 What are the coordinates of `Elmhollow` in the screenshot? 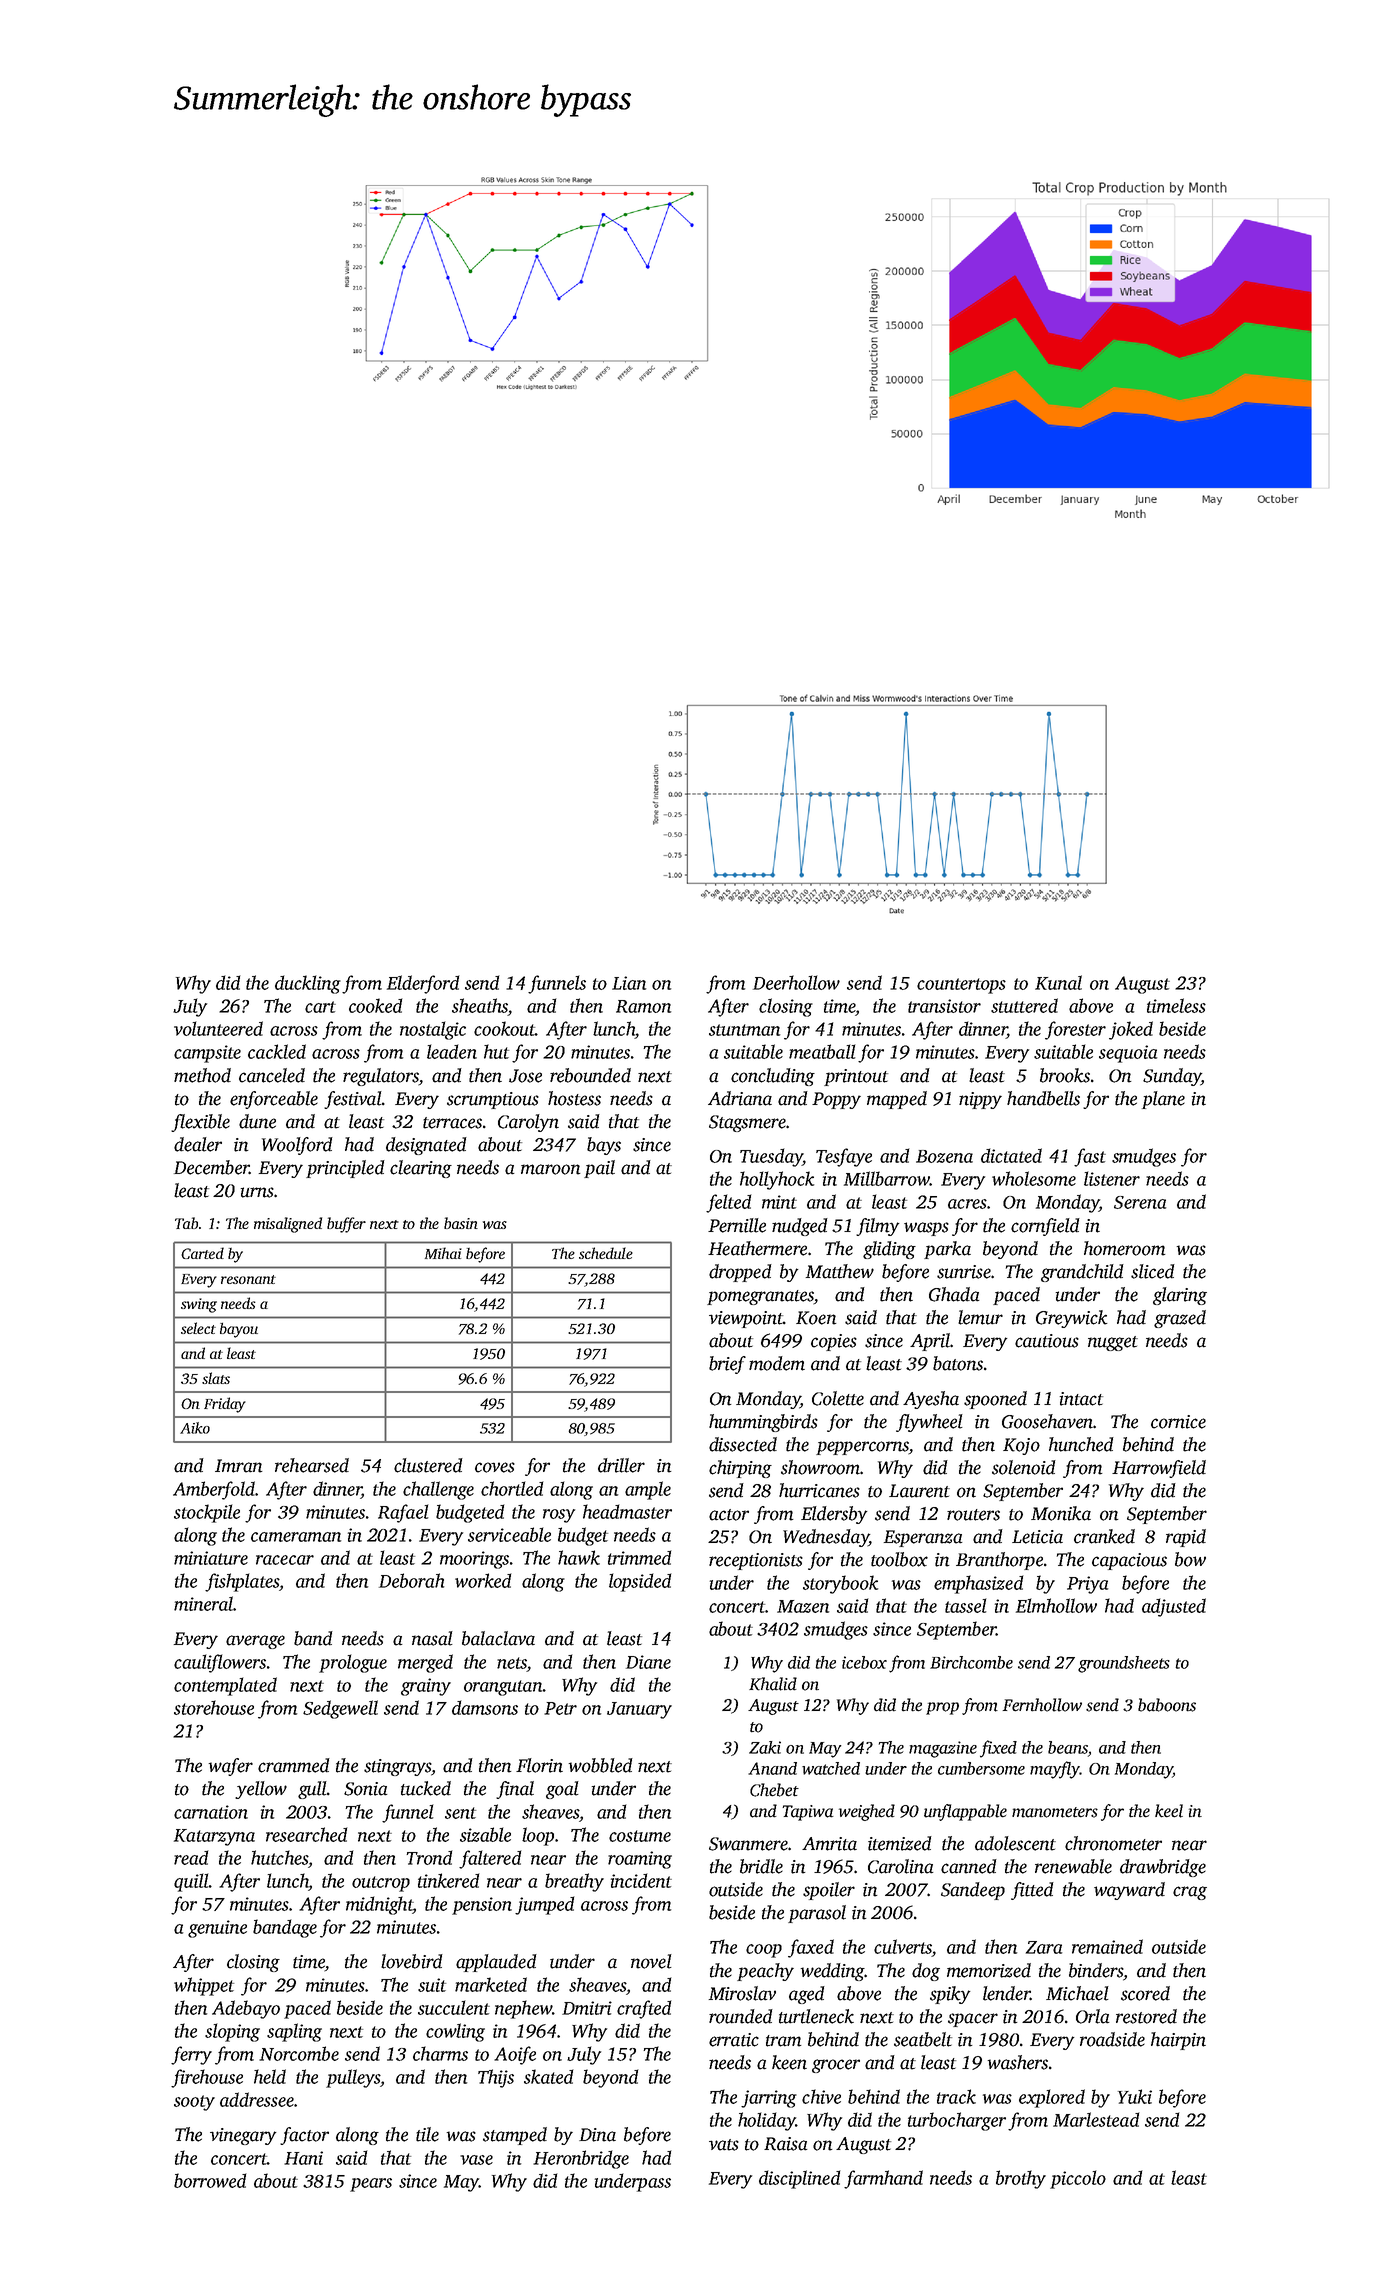 It's located at (1056, 1605).
